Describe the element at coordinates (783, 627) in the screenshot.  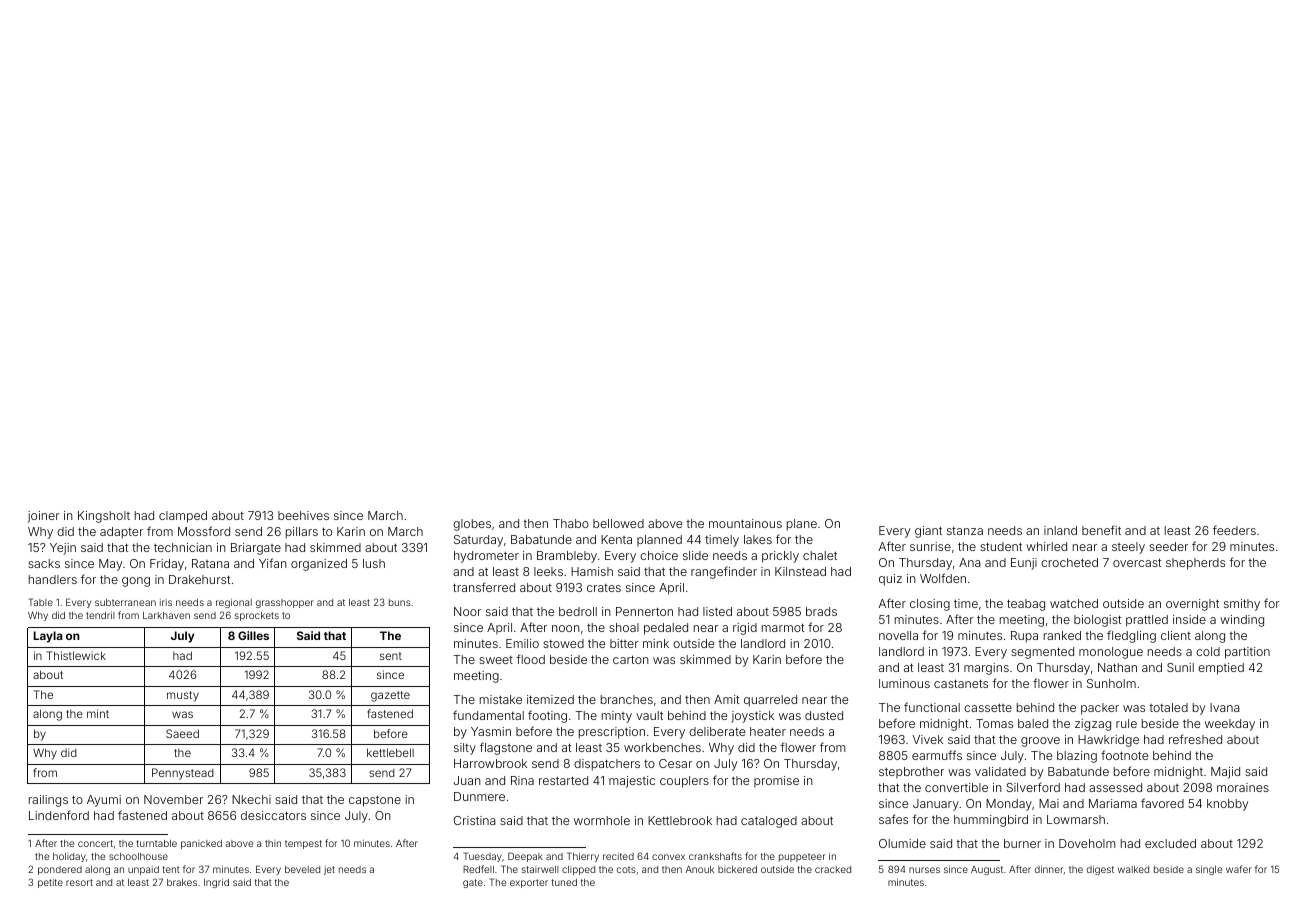
I see `marmot` at that location.
